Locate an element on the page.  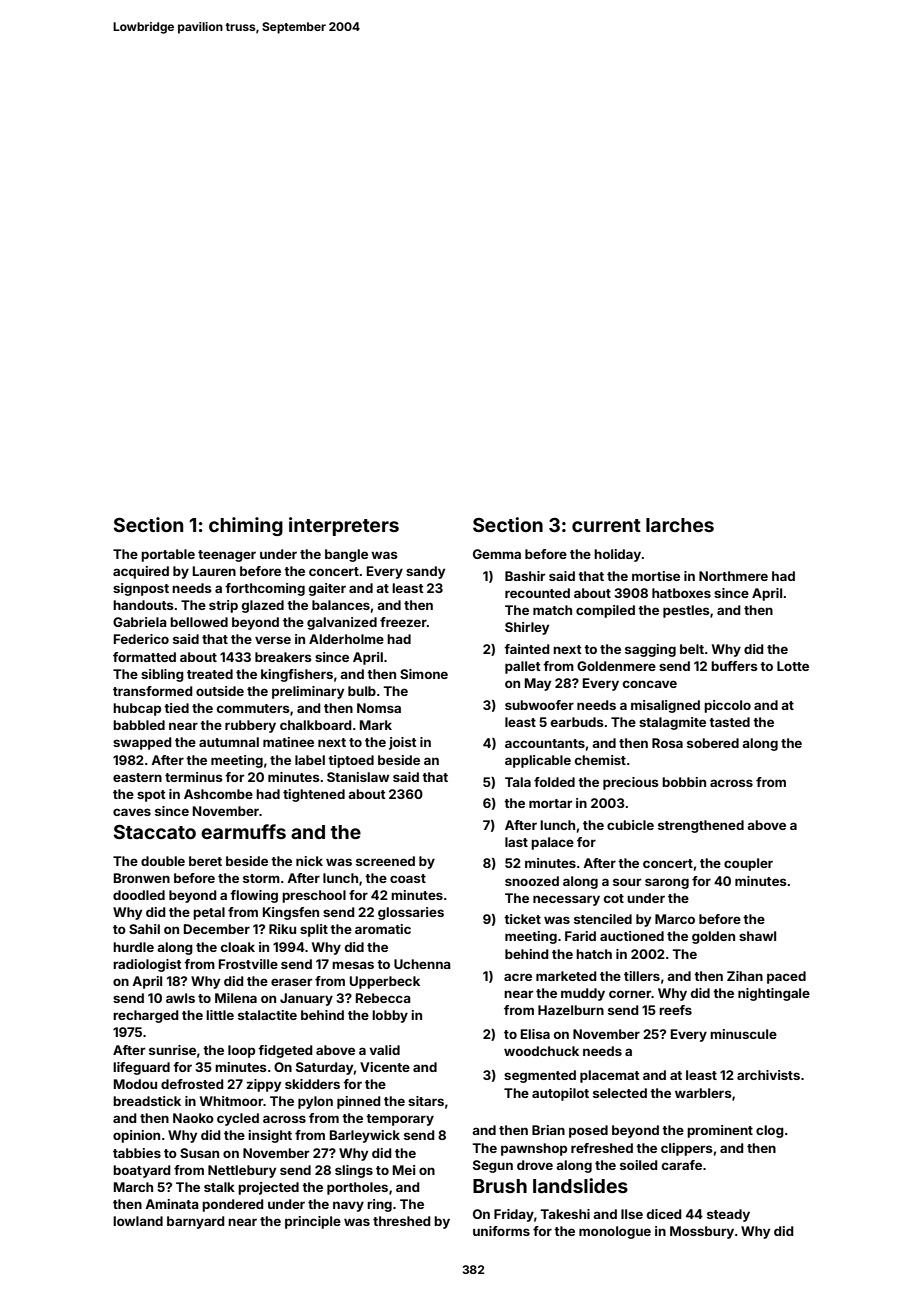
aromatic is located at coordinates (383, 929).
